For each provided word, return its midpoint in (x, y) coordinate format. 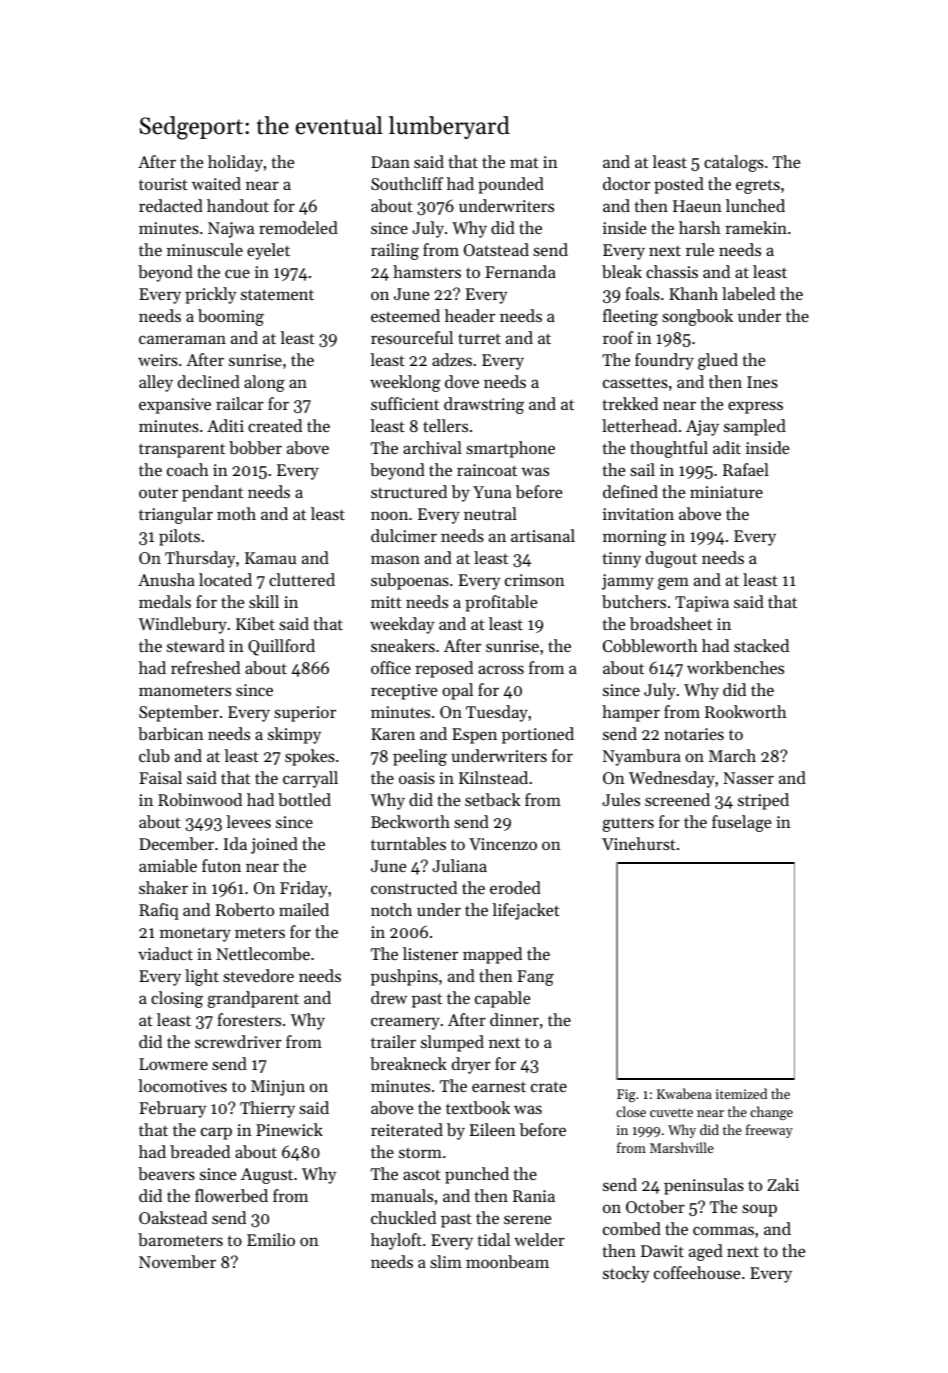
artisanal (543, 535)
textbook (478, 1107)
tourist (163, 184)
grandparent (253, 999)
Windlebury (182, 625)
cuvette (671, 1112)
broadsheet (671, 623)
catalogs (734, 163)
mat (524, 162)
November (177, 1261)
